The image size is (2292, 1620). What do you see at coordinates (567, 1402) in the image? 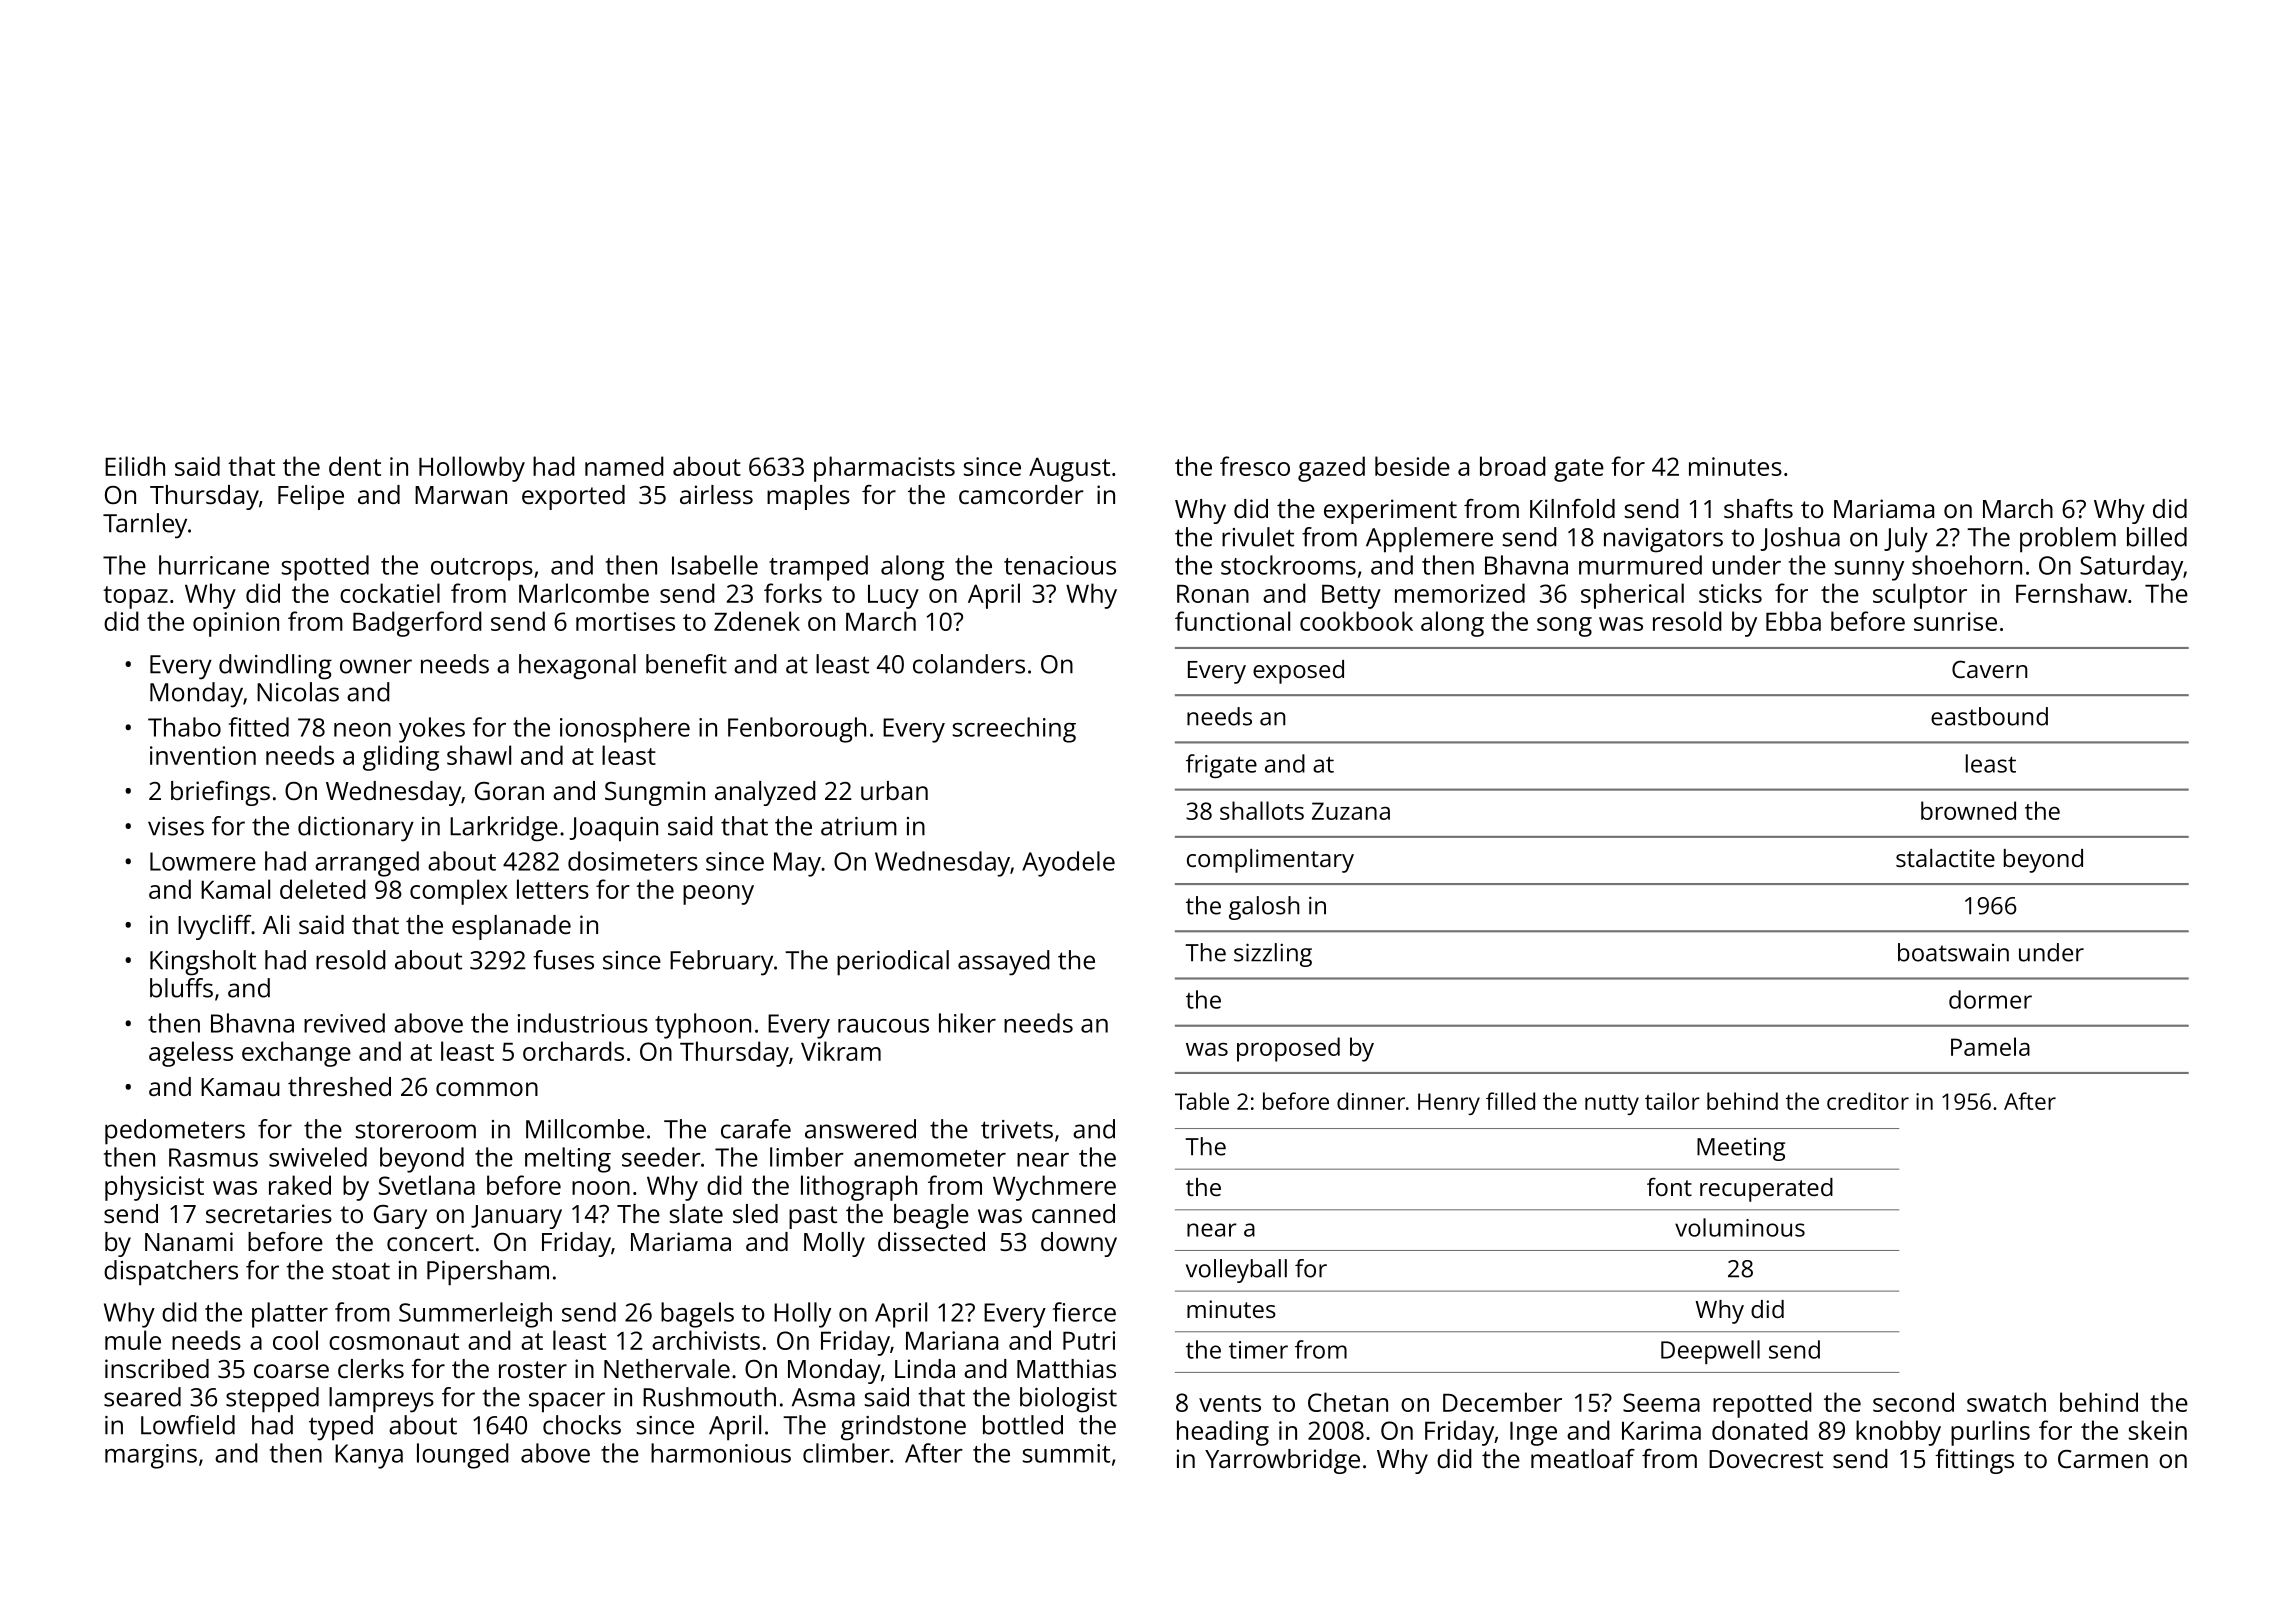
I see `spacer` at bounding box center [567, 1402].
